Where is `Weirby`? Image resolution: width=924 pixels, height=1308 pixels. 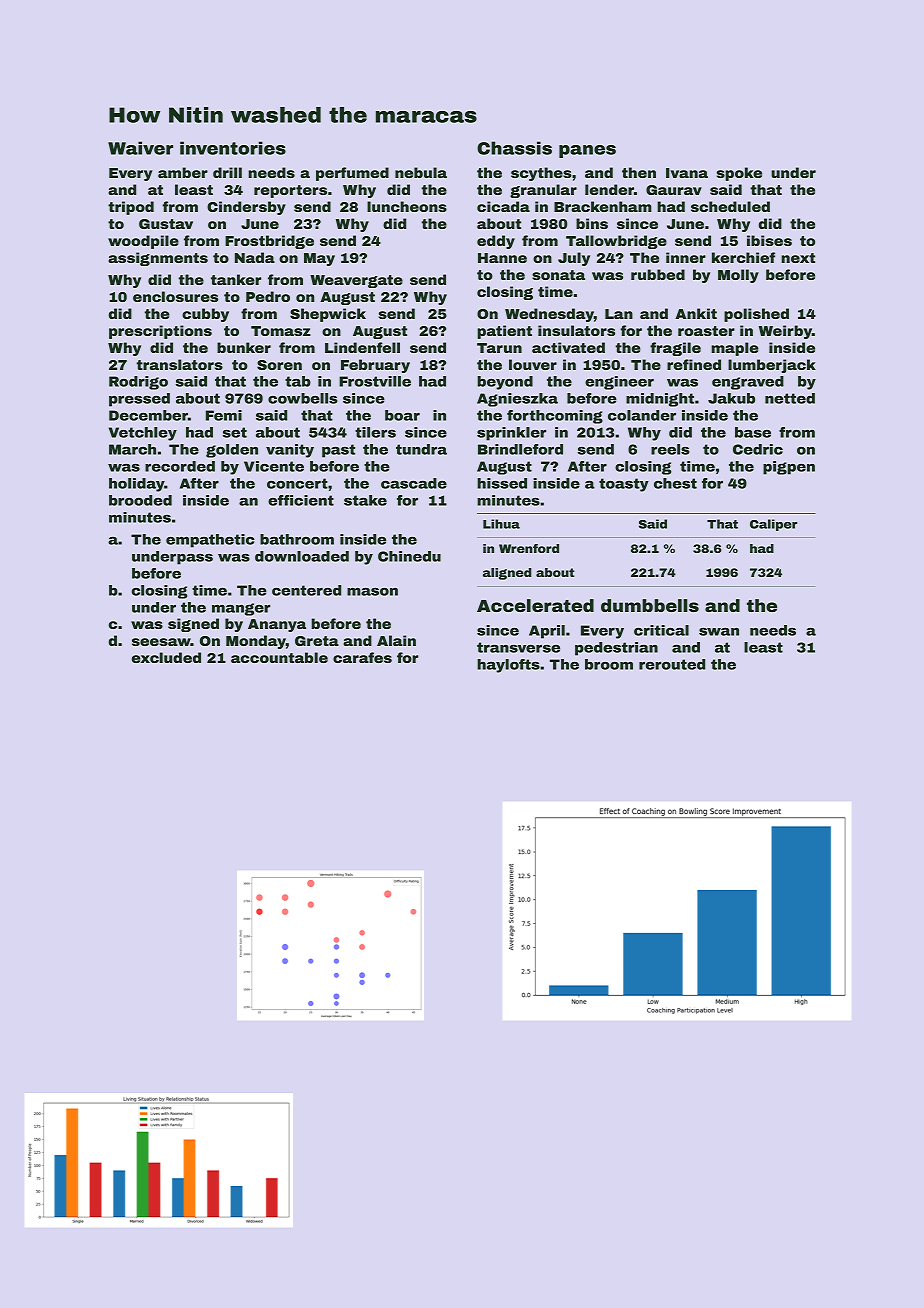 Weirby is located at coordinates (785, 332).
